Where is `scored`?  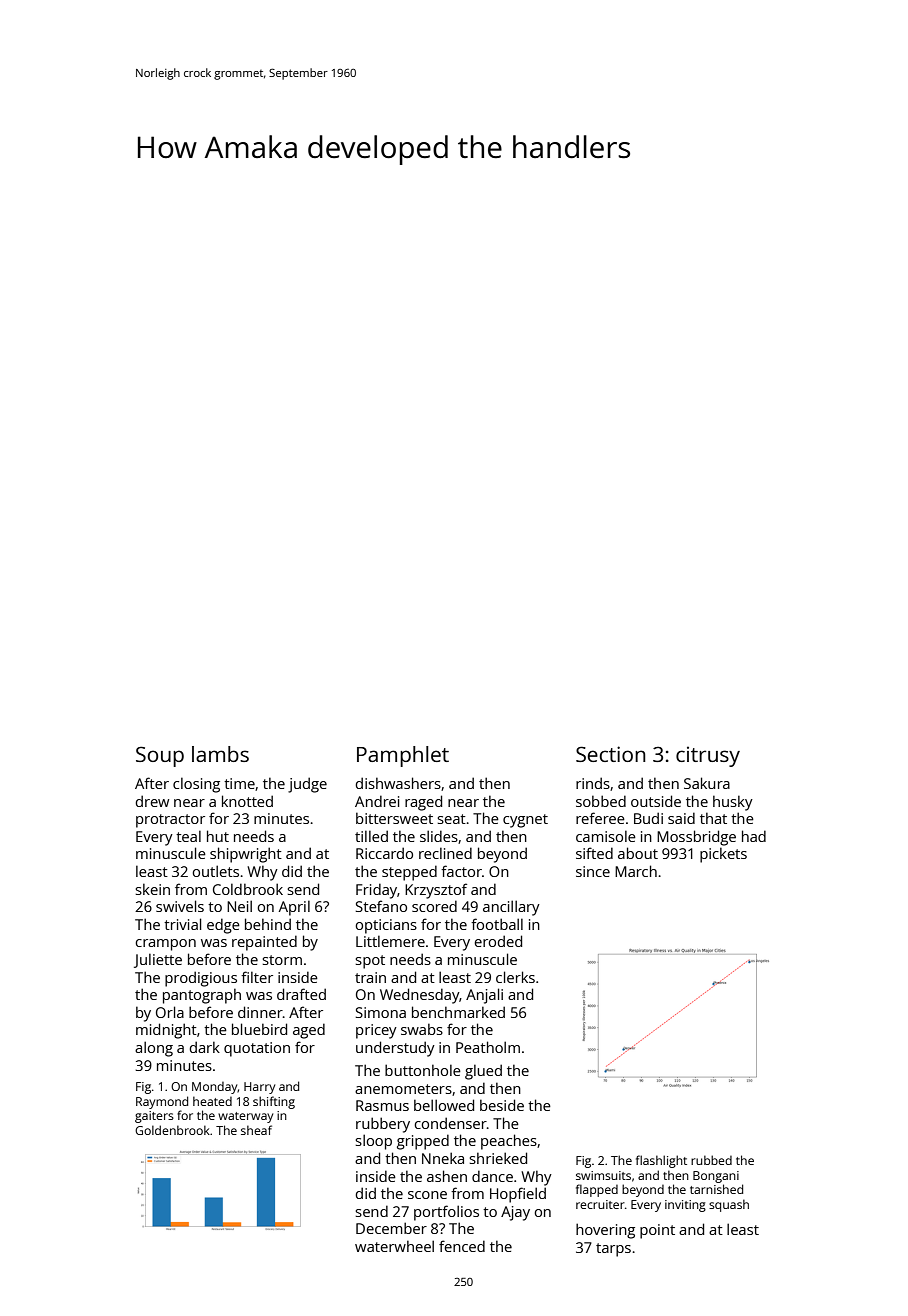
scored is located at coordinates (434, 906).
